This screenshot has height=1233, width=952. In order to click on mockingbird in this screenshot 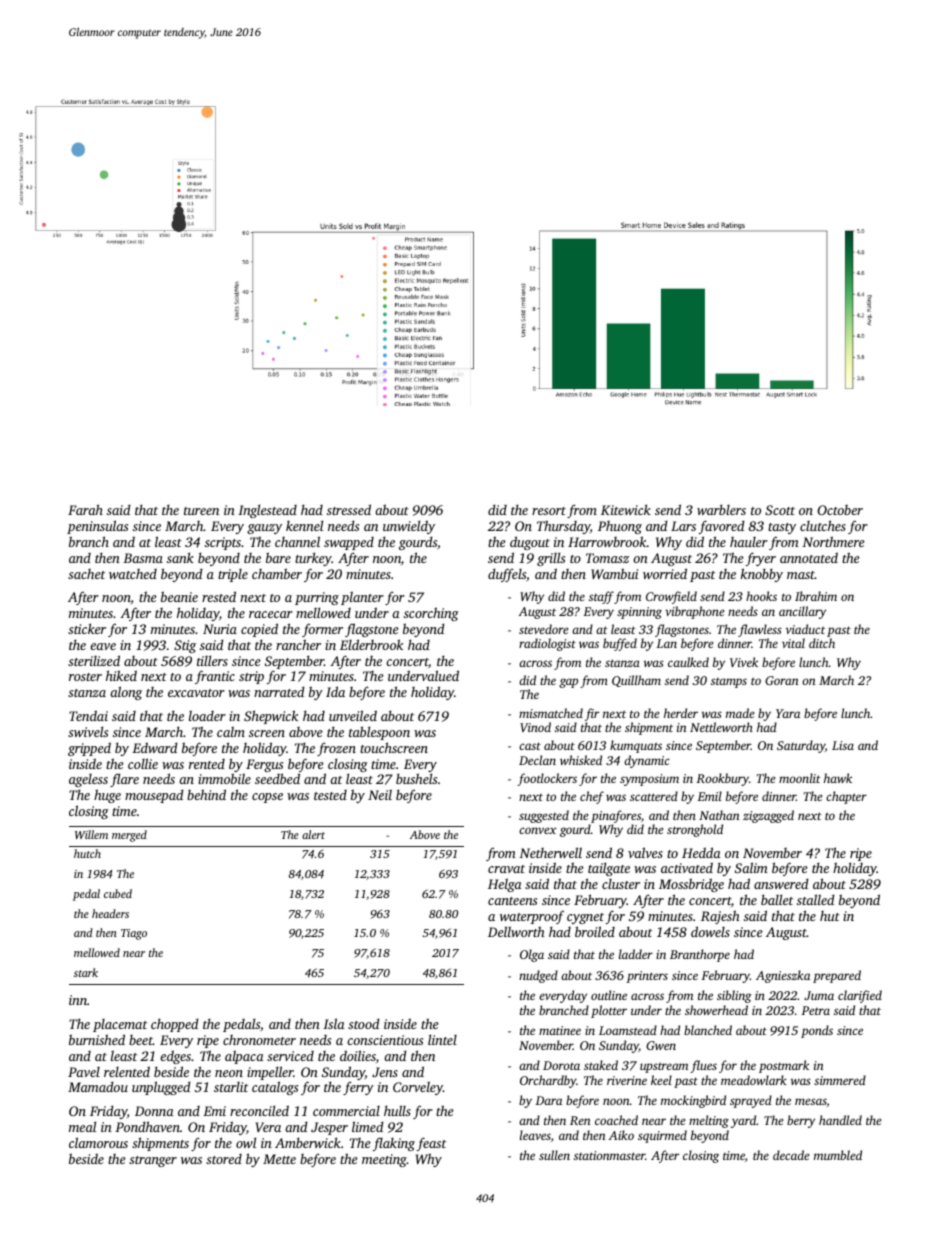, I will do `click(693, 1101)`.
